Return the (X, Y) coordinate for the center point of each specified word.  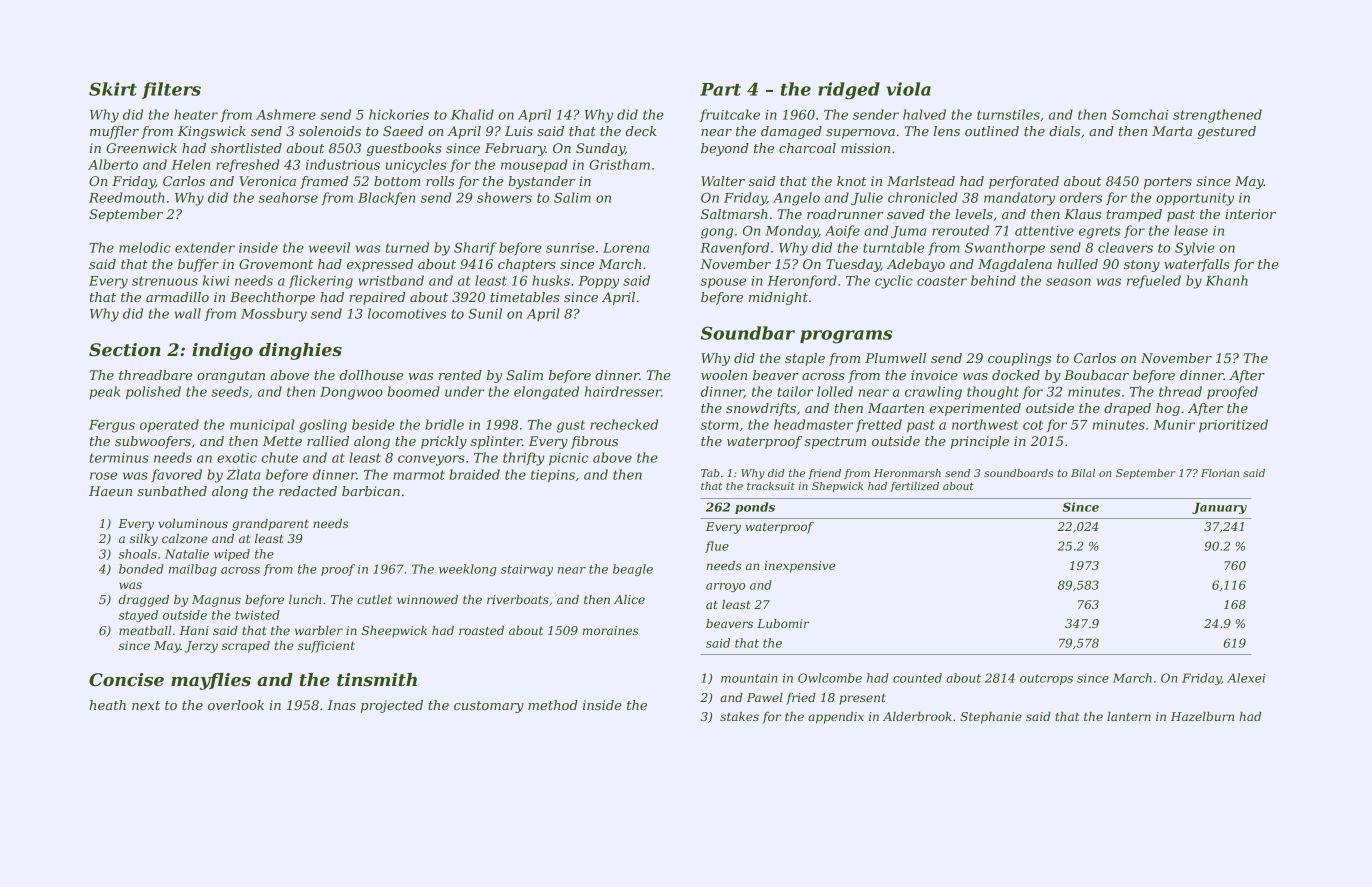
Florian (1220, 473)
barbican (371, 491)
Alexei (1246, 678)
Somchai (1140, 114)
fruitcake (730, 115)
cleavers (1125, 247)
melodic (145, 247)
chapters (527, 265)
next (146, 705)
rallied (328, 441)
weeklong (468, 570)
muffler (114, 132)
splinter (496, 442)
